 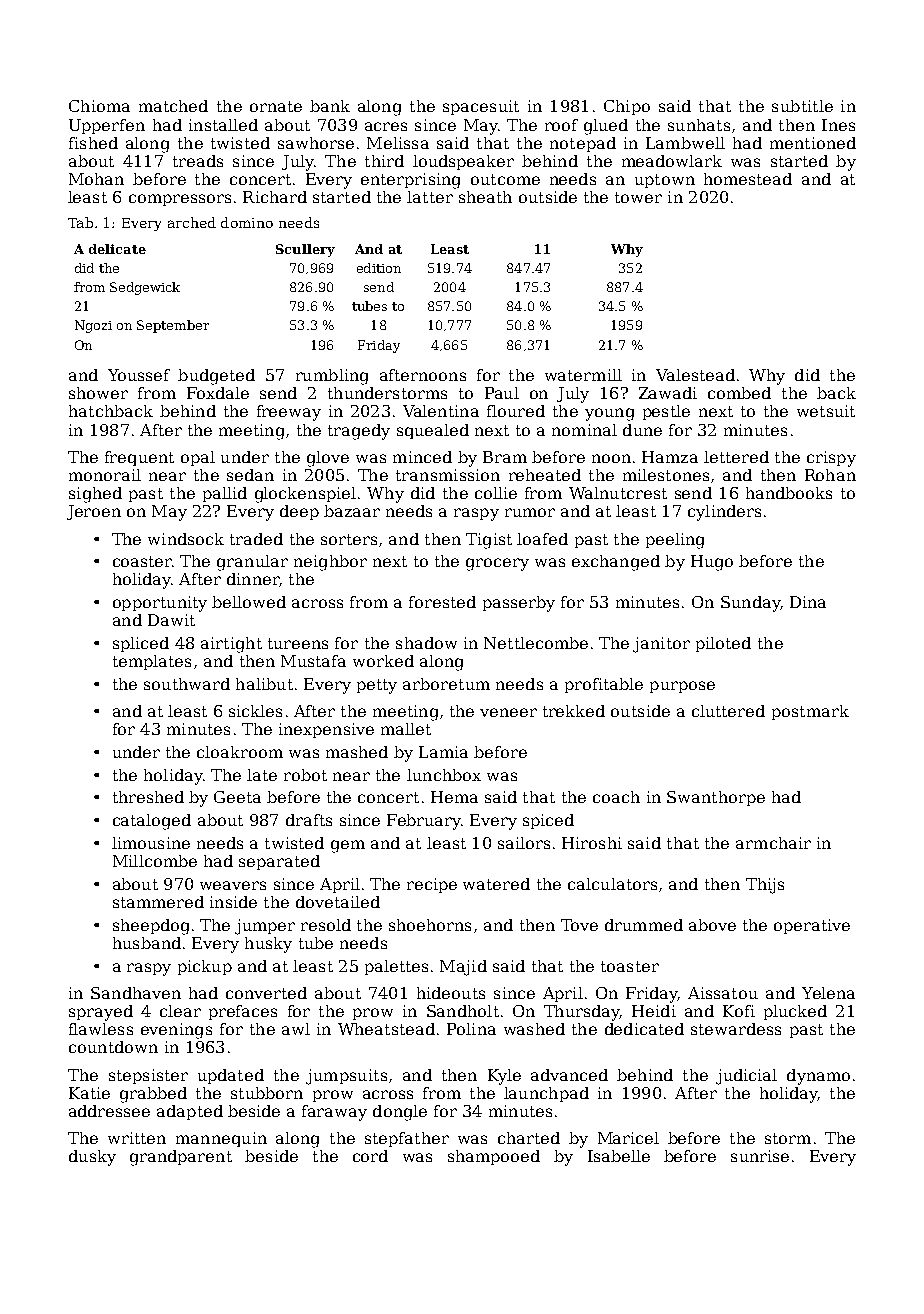 What do you see at coordinates (370, 1156) in the image?
I see `cord` at bounding box center [370, 1156].
